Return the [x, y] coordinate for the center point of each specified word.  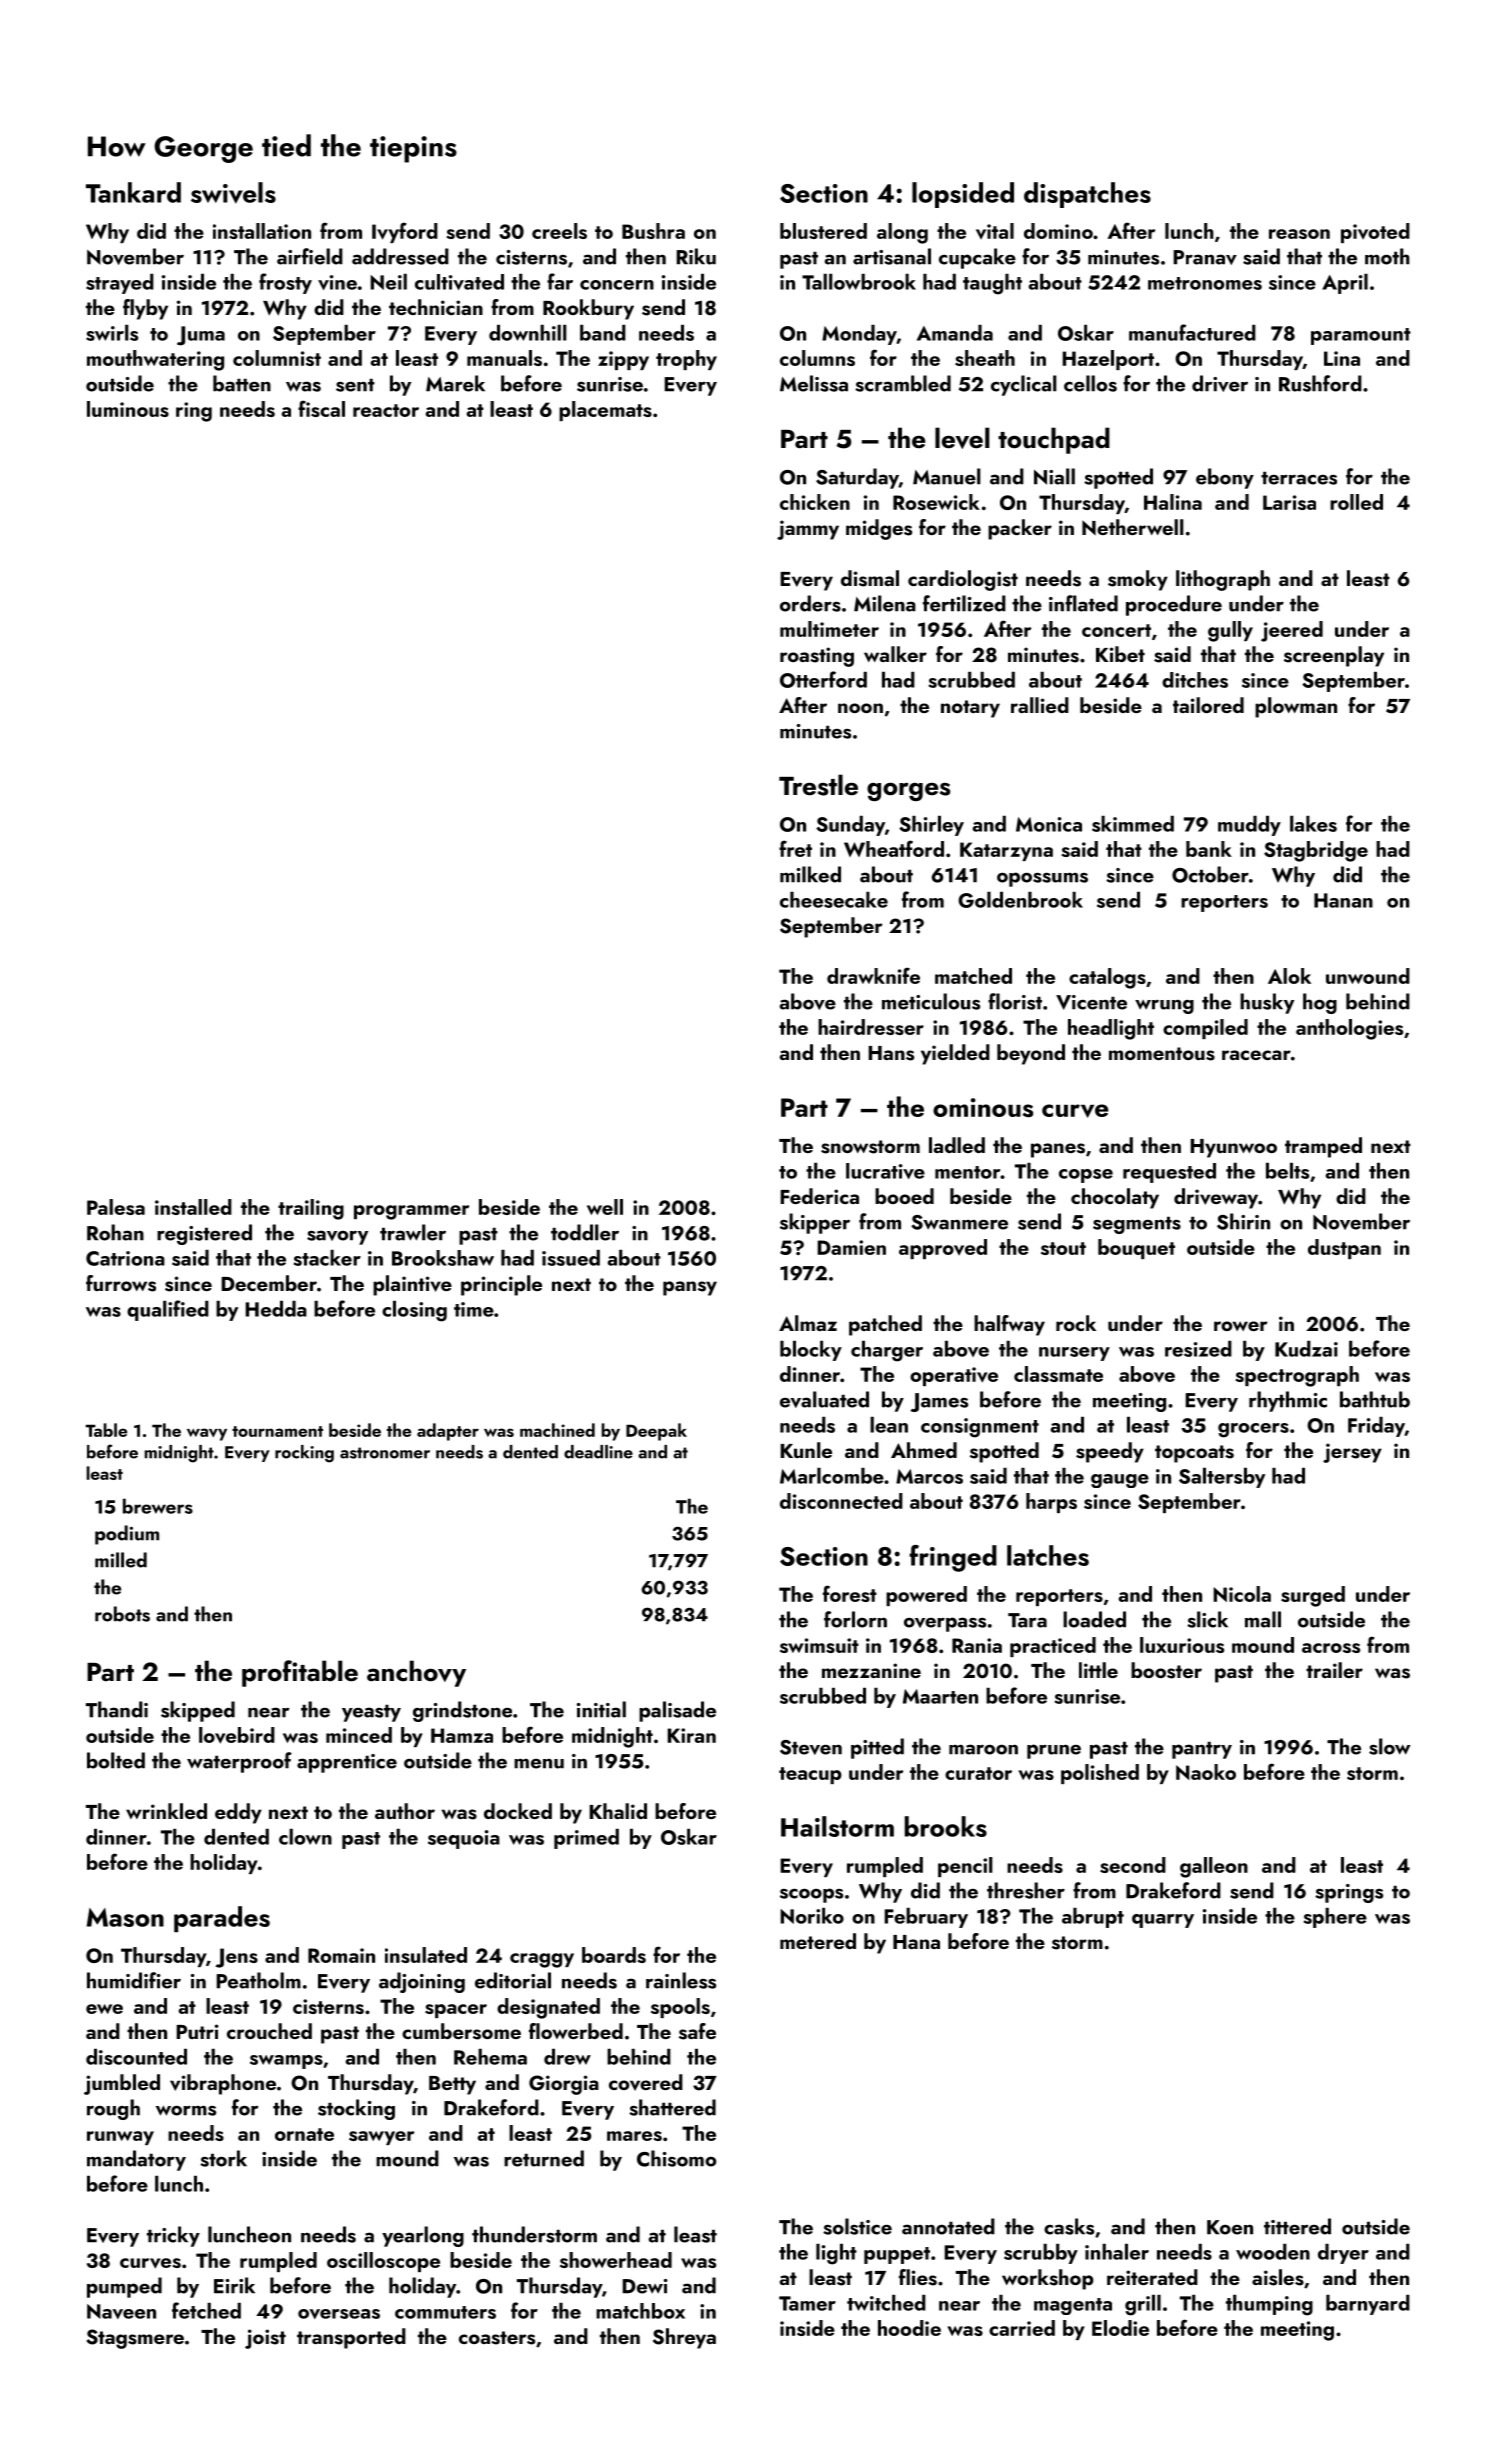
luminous [128, 409]
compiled [1205, 1029]
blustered [823, 231]
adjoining [422, 1982]
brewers [158, 1506]
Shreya [684, 2338]
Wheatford [894, 848]
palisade [677, 1711]
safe [697, 2031]
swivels [233, 193]
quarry [1163, 1921]
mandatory [136, 2160]
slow [1389, 1746]
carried [1022, 2328]
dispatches [1087, 195]
